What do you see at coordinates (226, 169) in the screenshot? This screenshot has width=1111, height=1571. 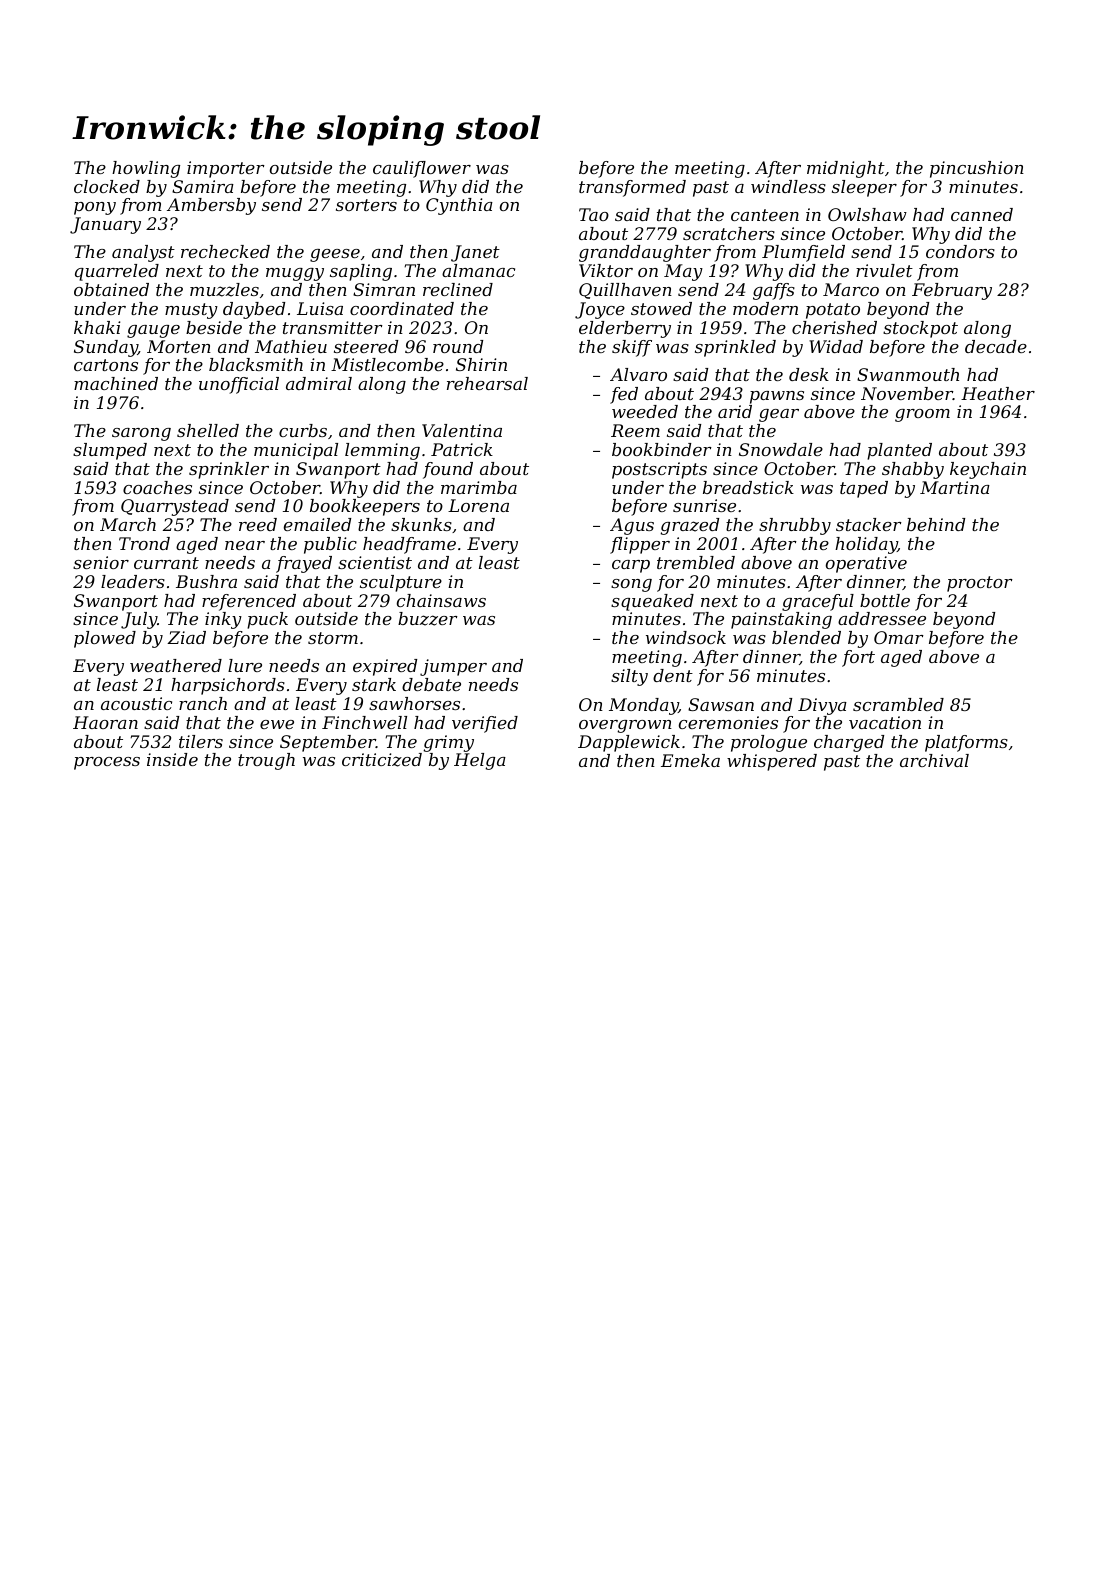 I see `importer` at bounding box center [226, 169].
